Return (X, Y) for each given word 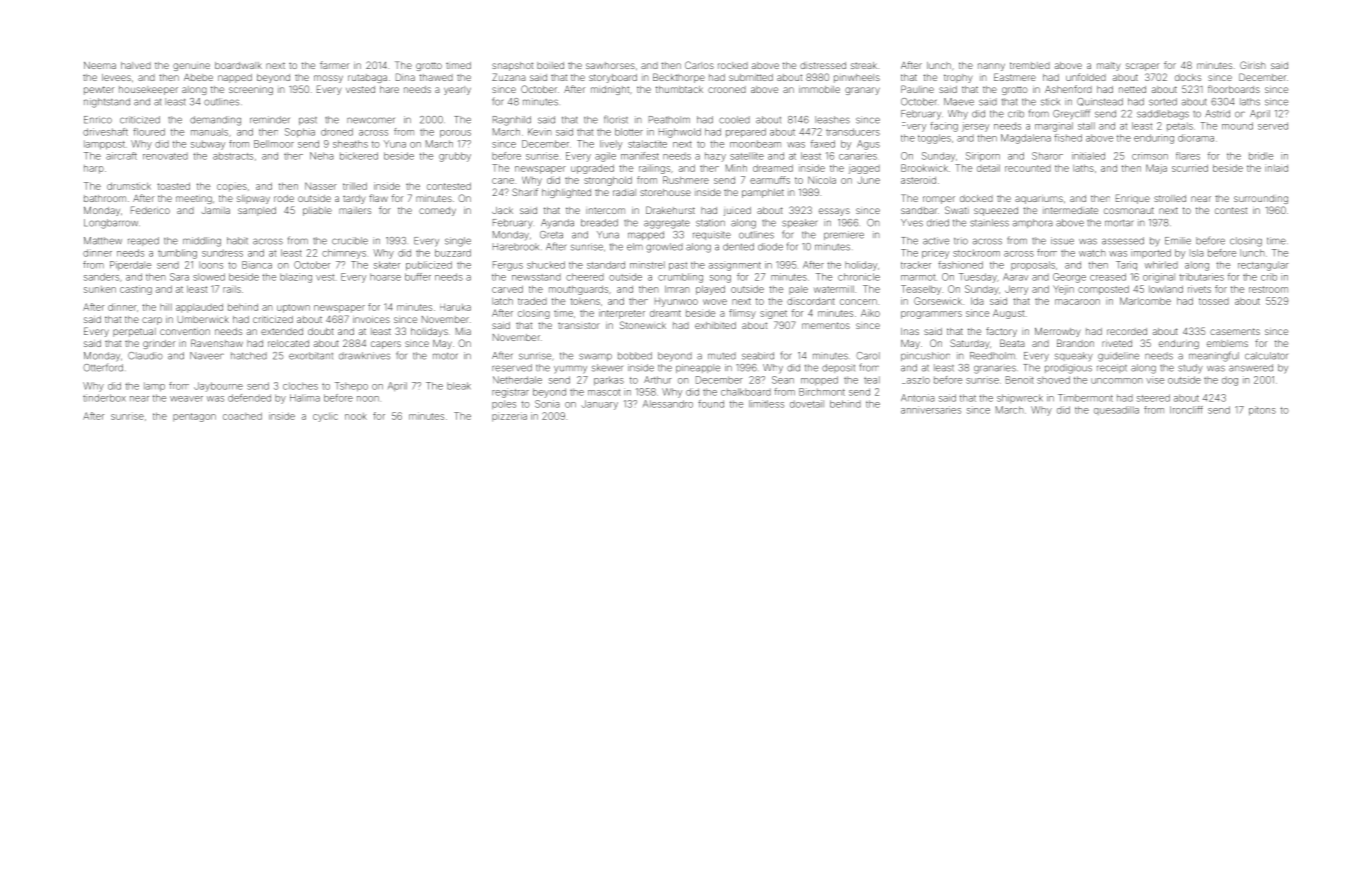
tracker (916, 265)
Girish (1253, 65)
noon (368, 399)
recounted (1028, 168)
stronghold (608, 181)
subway (208, 145)
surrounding (1261, 199)
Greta (551, 235)
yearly (457, 90)
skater (387, 265)
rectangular (1263, 266)
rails (232, 289)
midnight (610, 90)
